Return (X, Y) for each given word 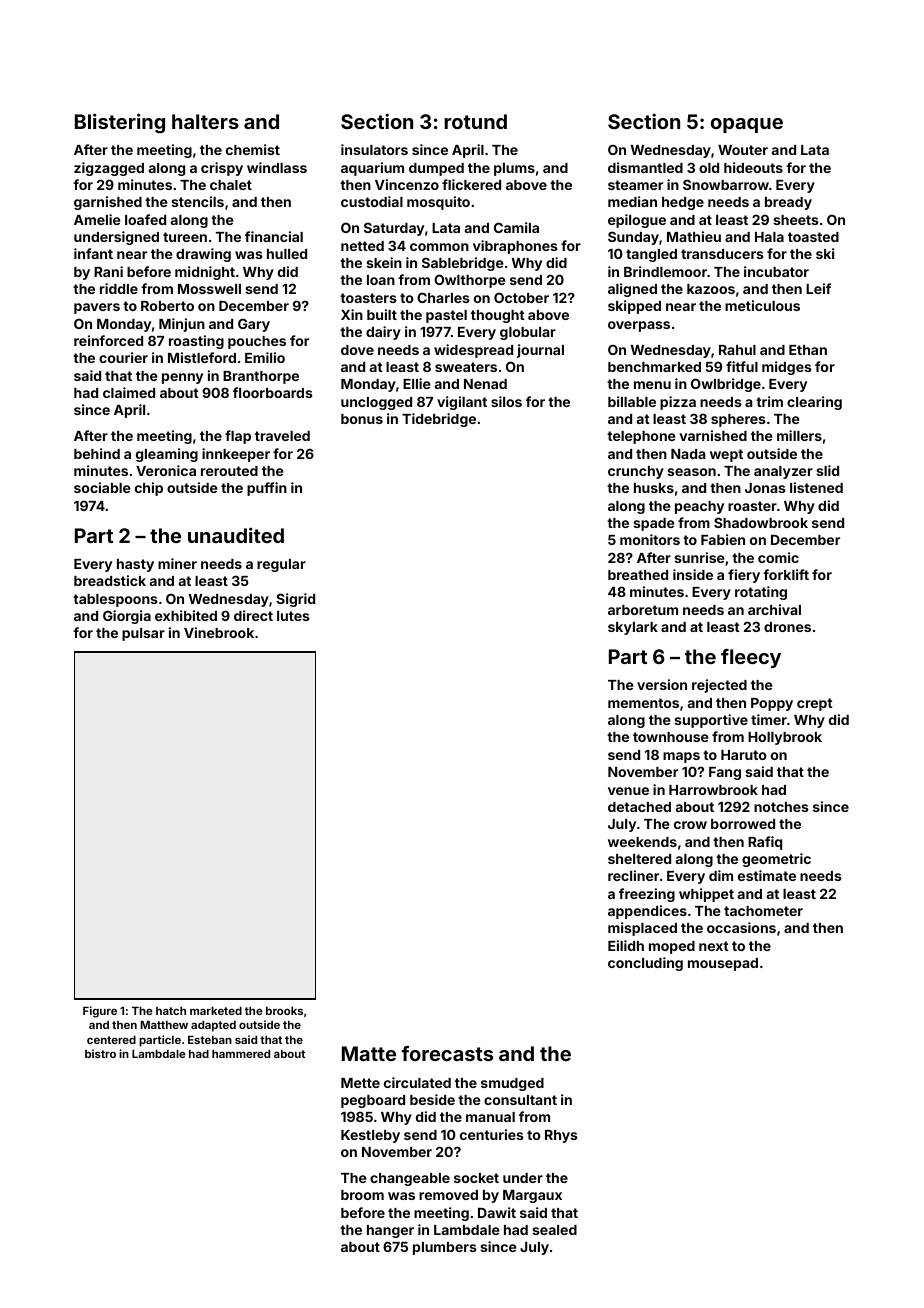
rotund (475, 121)
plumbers (445, 1248)
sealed (554, 1230)
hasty (135, 565)
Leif (818, 288)
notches (781, 807)
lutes (293, 616)
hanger (390, 1231)
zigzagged (109, 169)
